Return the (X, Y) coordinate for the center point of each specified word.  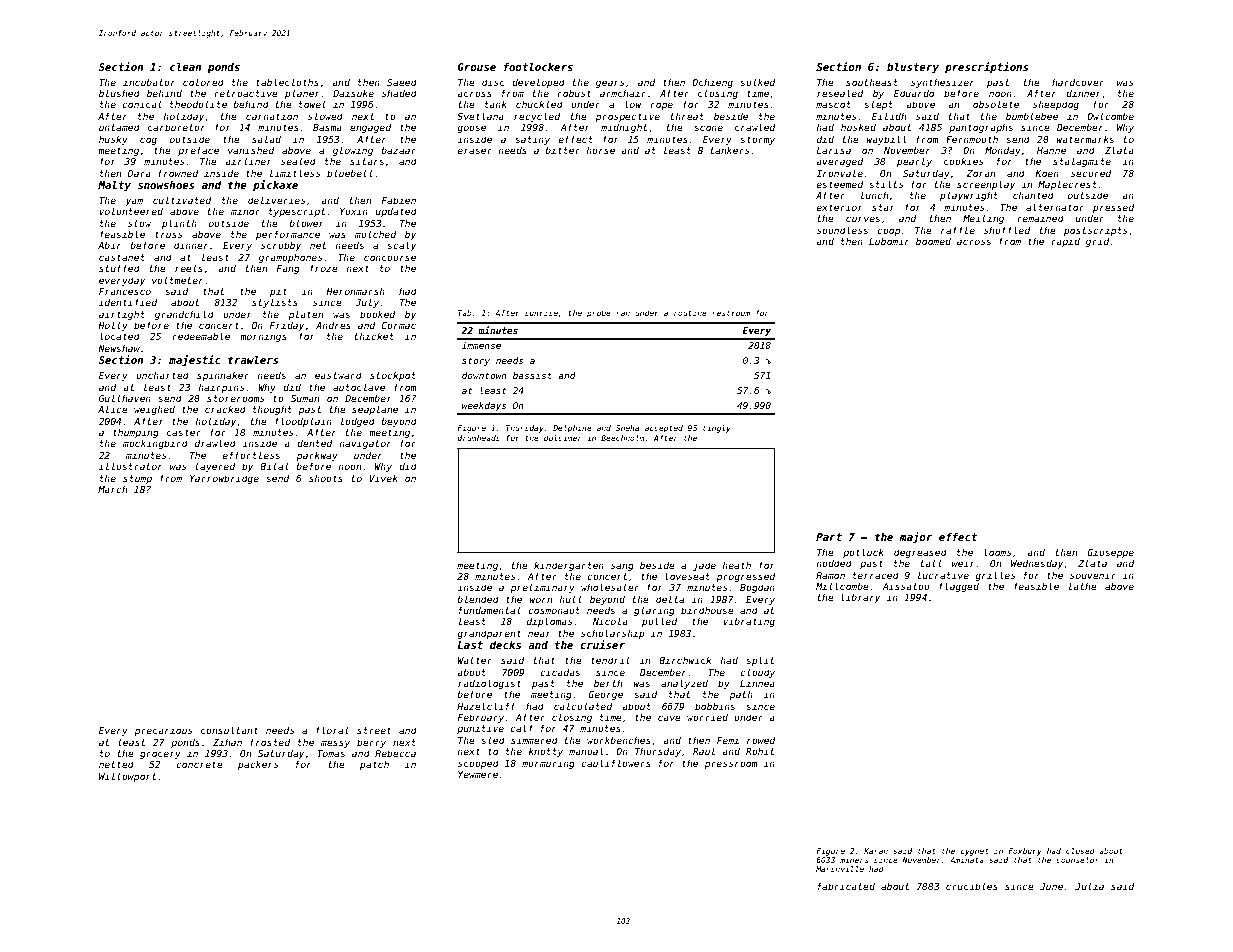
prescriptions (987, 67)
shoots (326, 478)
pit (278, 292)
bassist (532, 375)
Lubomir (889, 241)
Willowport (128, 777)
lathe (1083, 586)
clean (186, 67)
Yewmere (478, 774)
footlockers (538, 67)
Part (829, 537)
